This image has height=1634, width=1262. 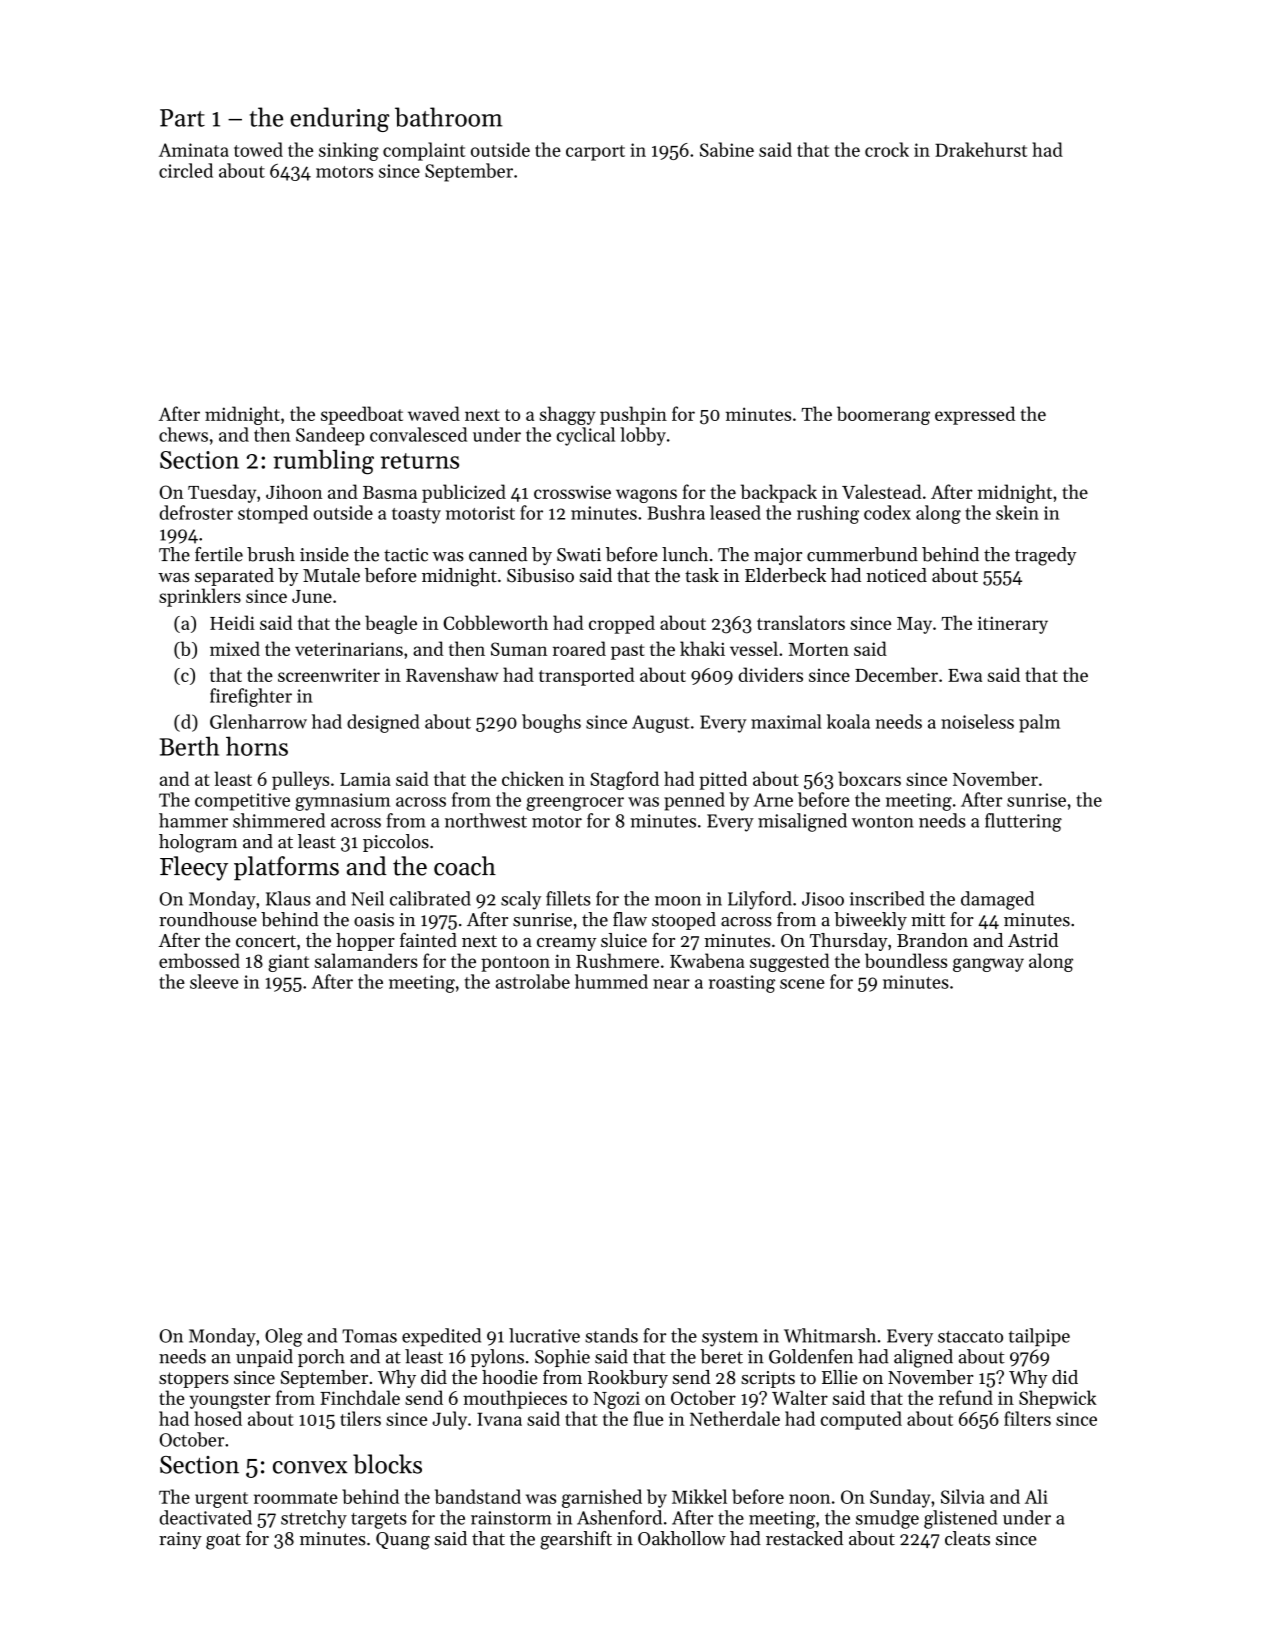 What do you see at coordinates (349, 151) in the image?
I see `sinking` at bounding box center [349, 151].
